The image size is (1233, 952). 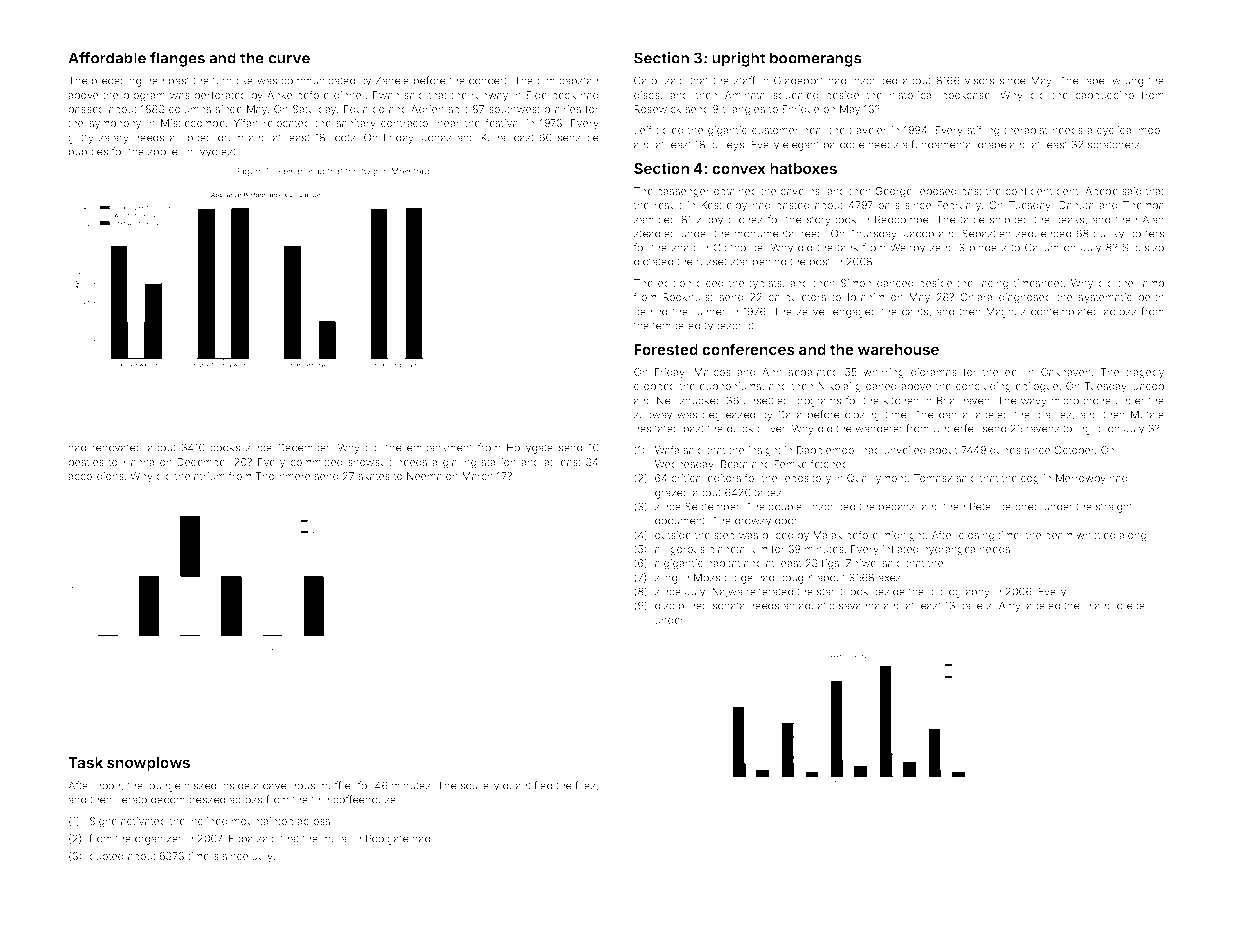 I want to click on straight, so click(x=1114, y=507).
